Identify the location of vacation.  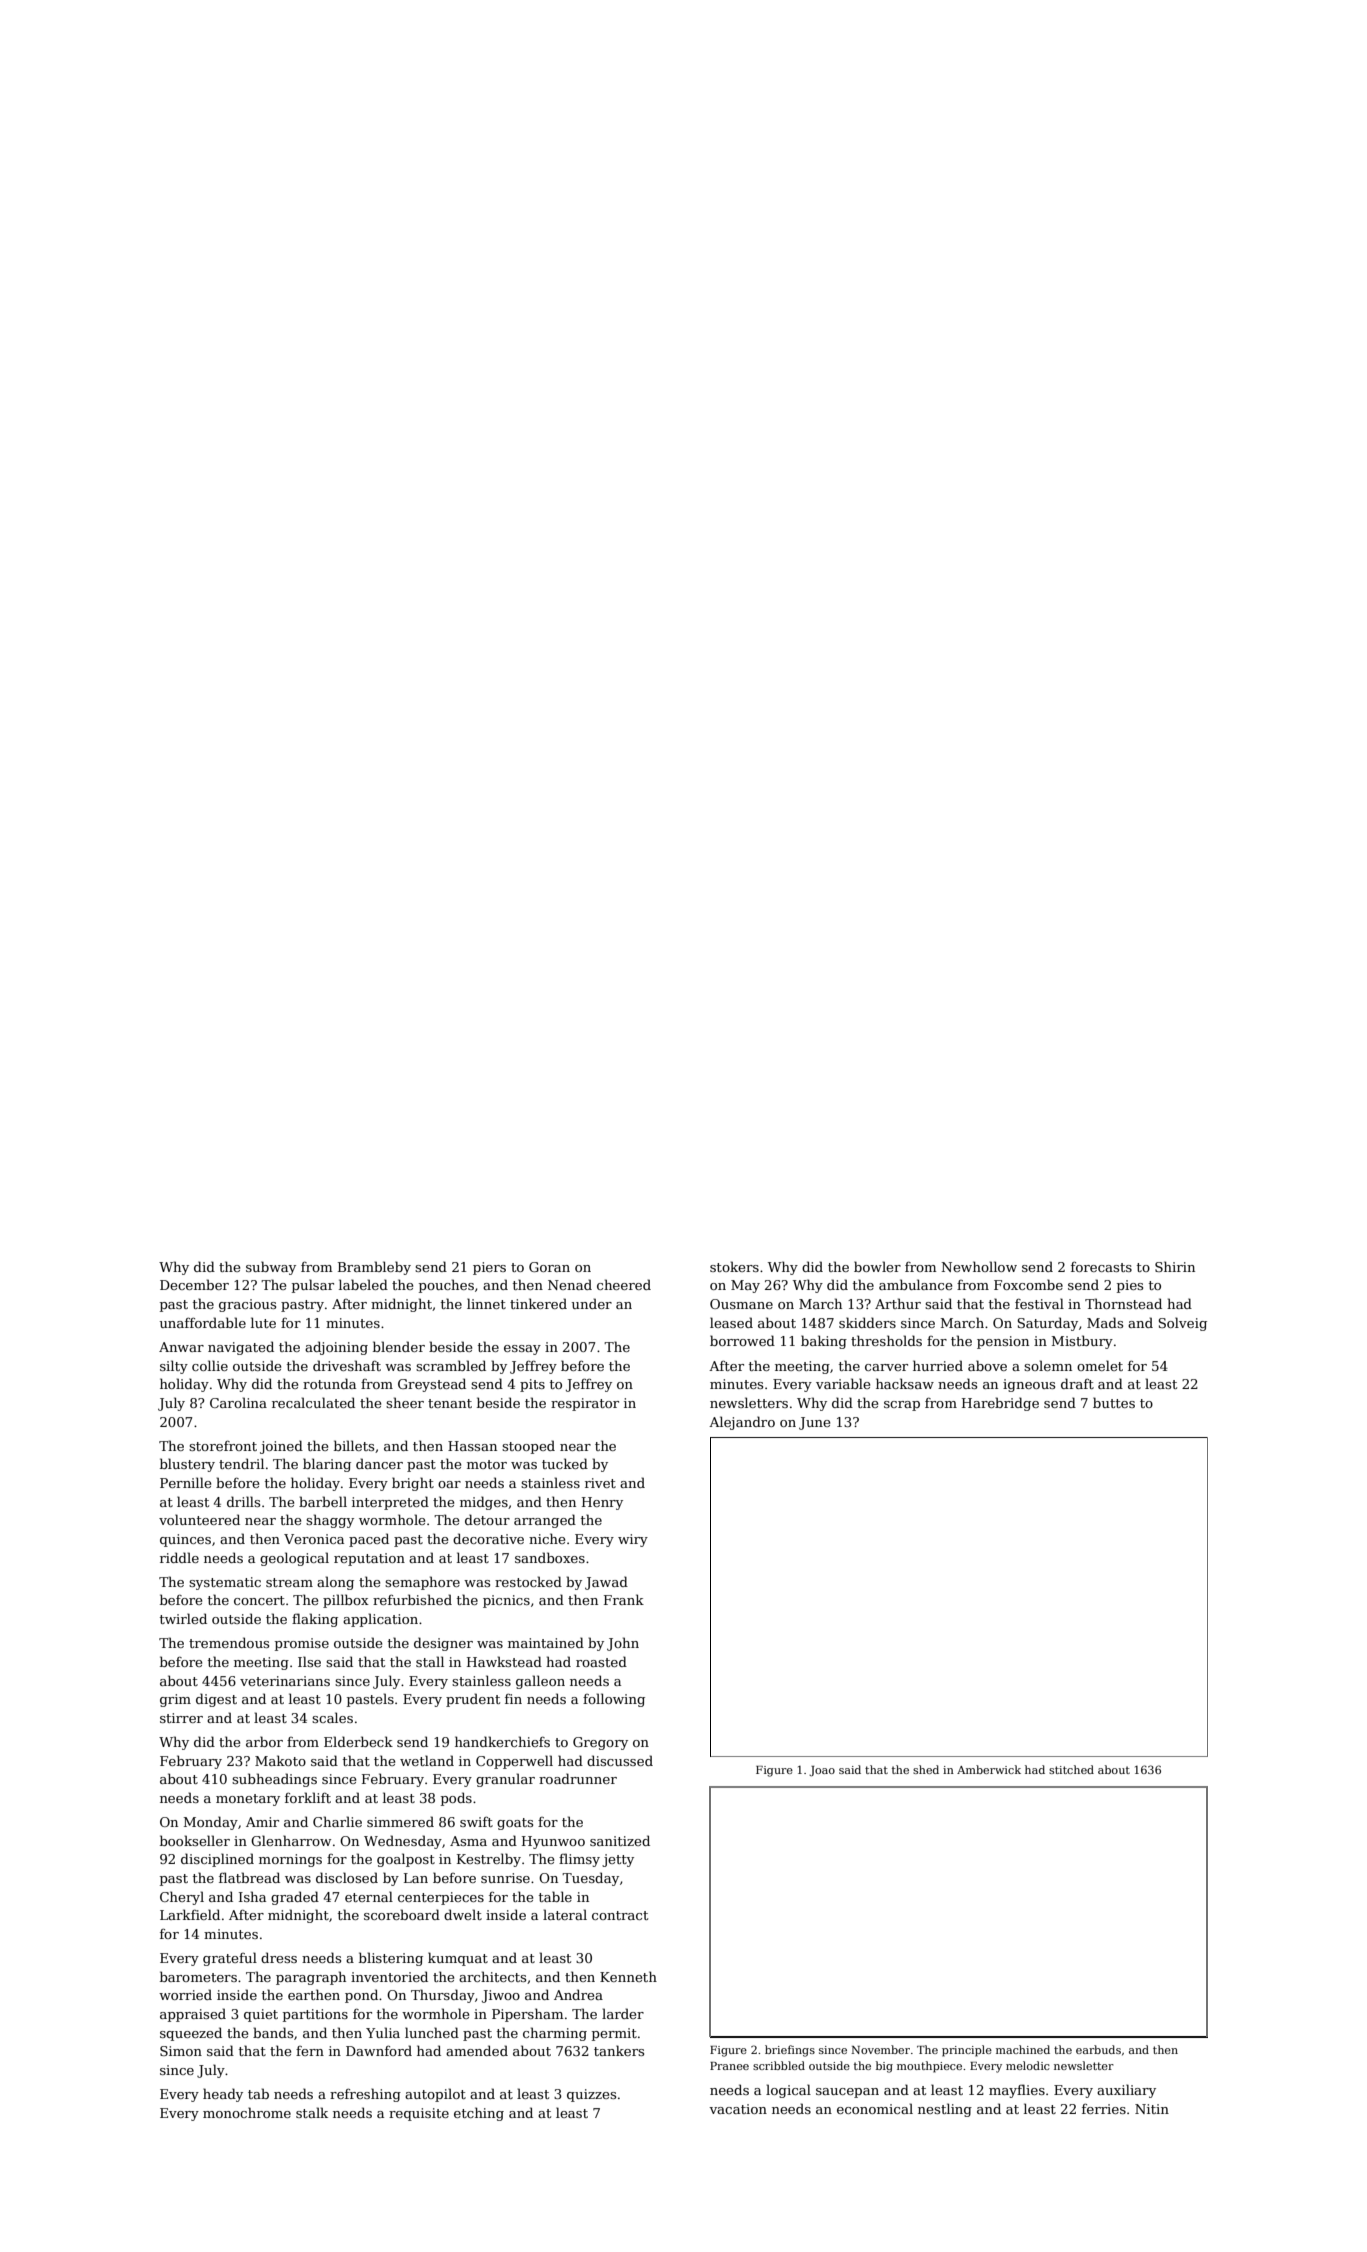
(738, 2109).
